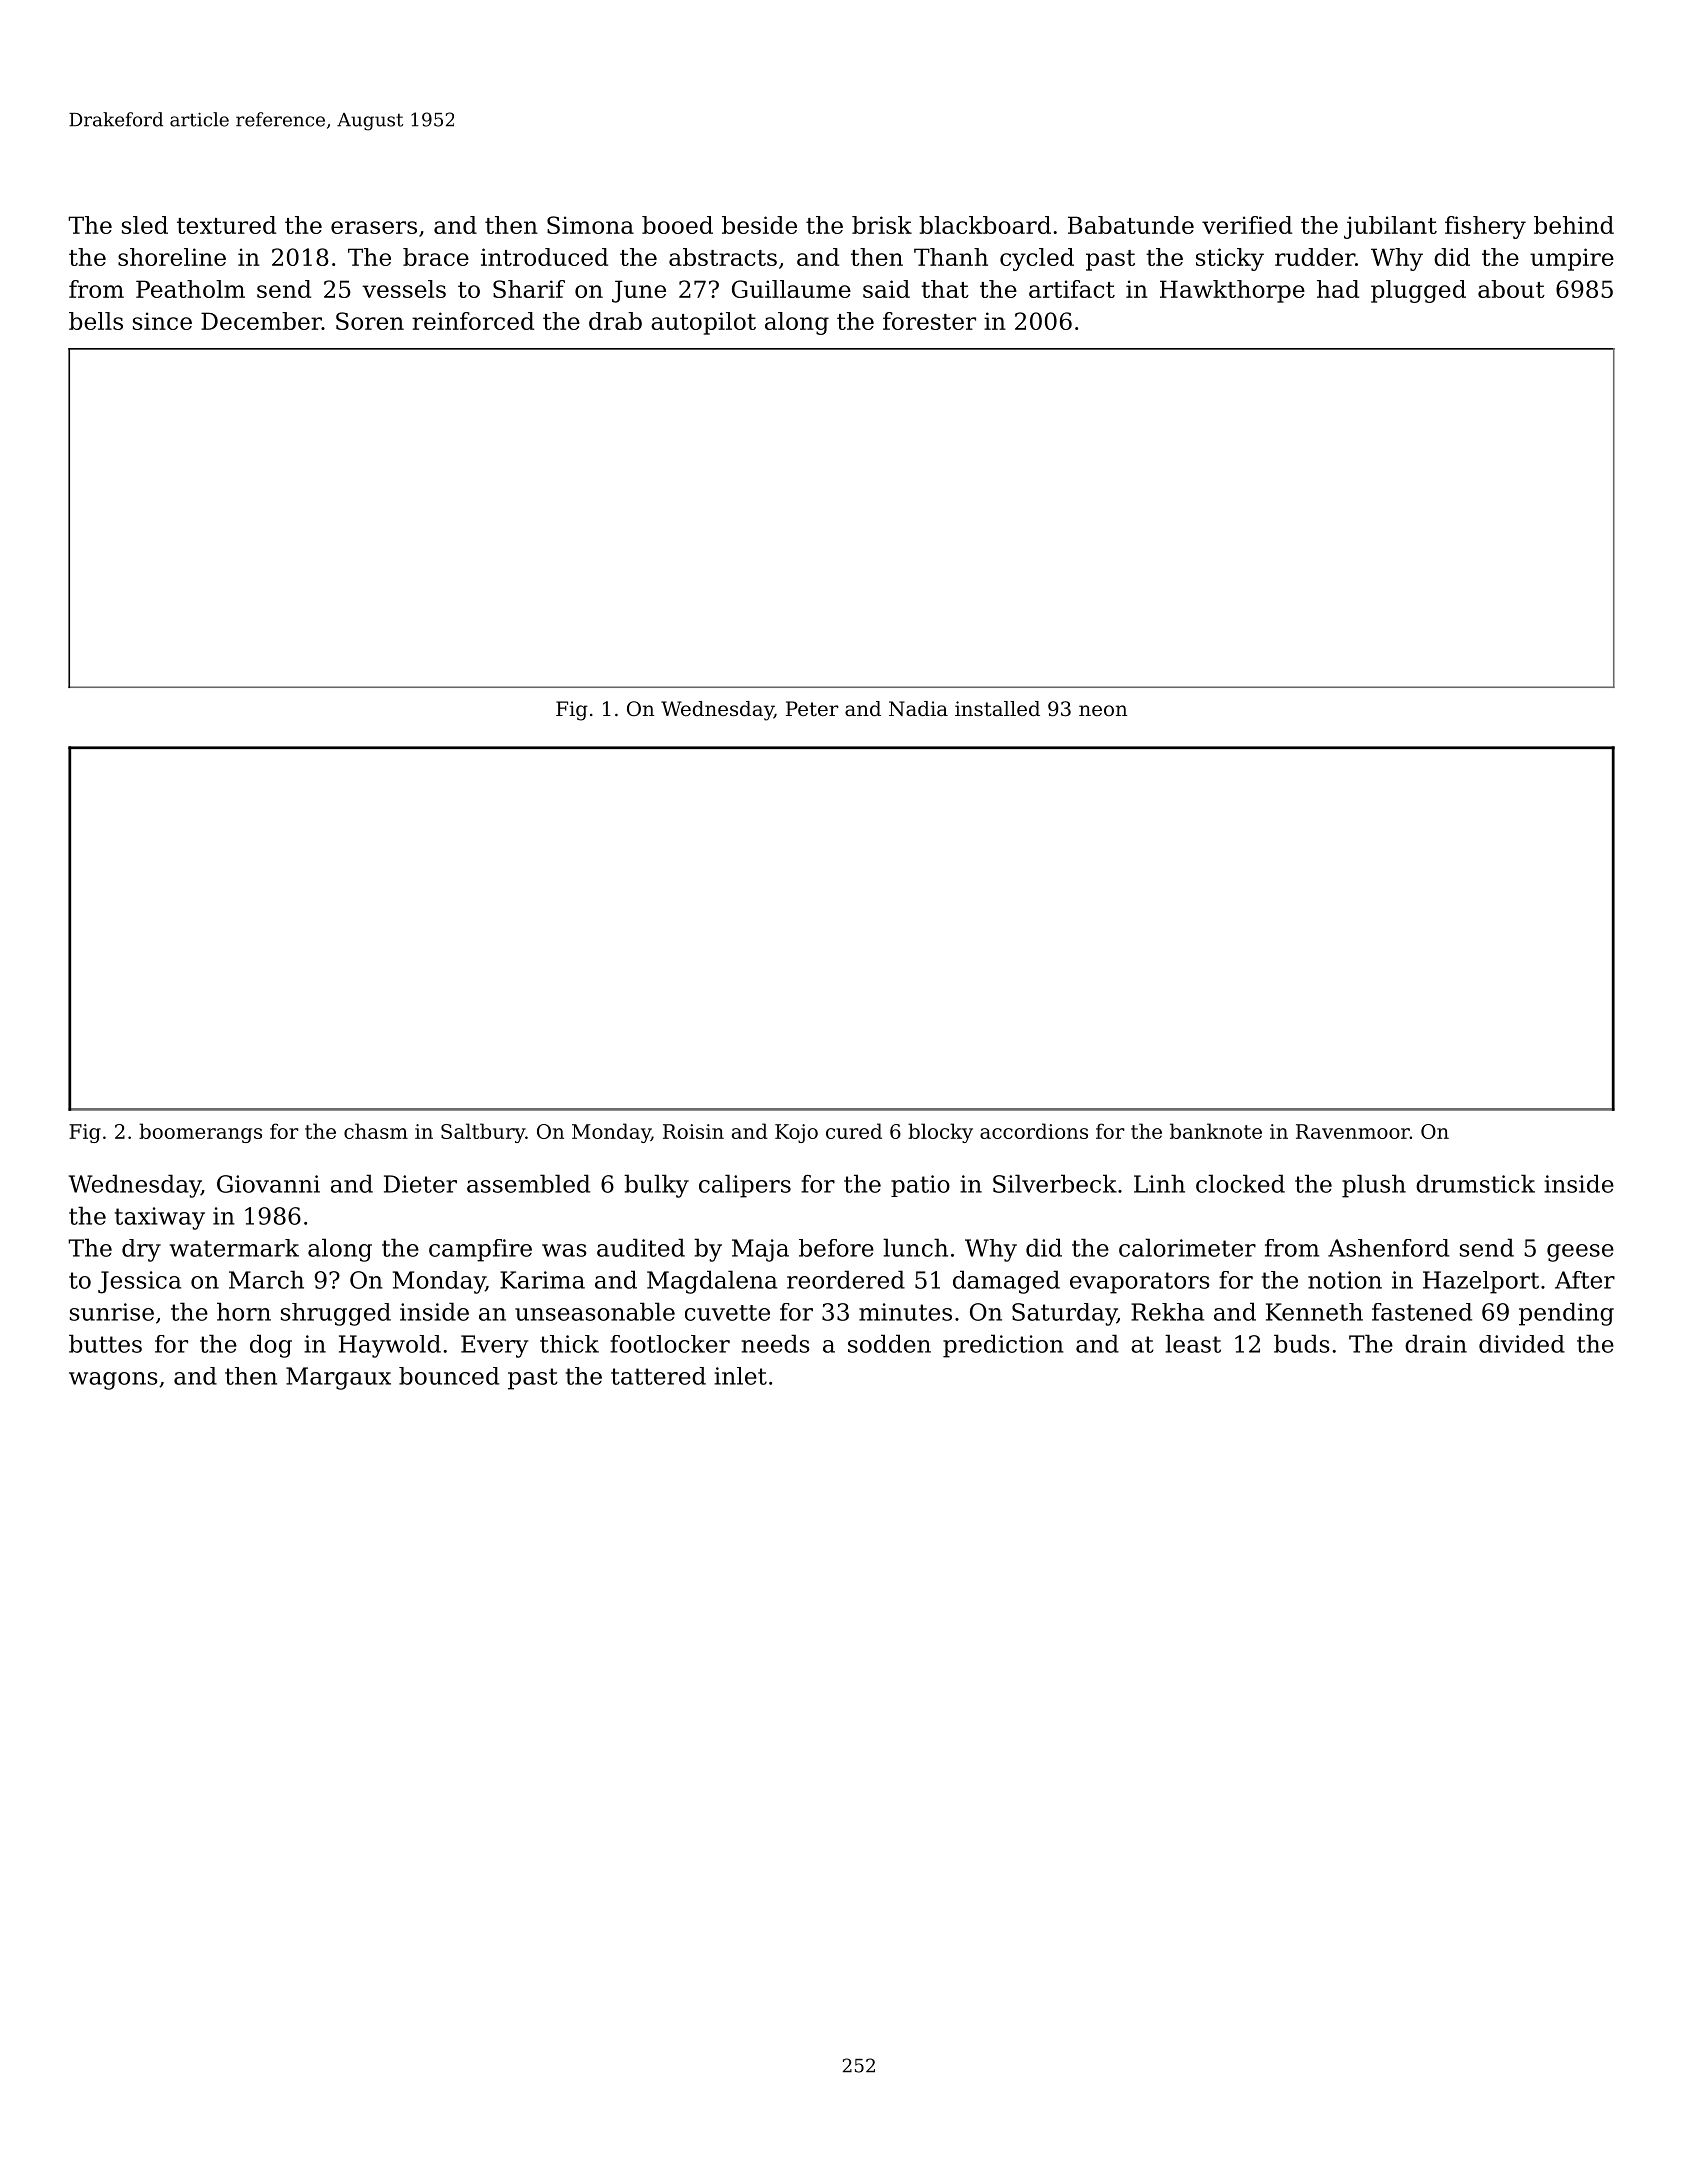  I want to click on Hawkthorpe, so click(1232, 291).
